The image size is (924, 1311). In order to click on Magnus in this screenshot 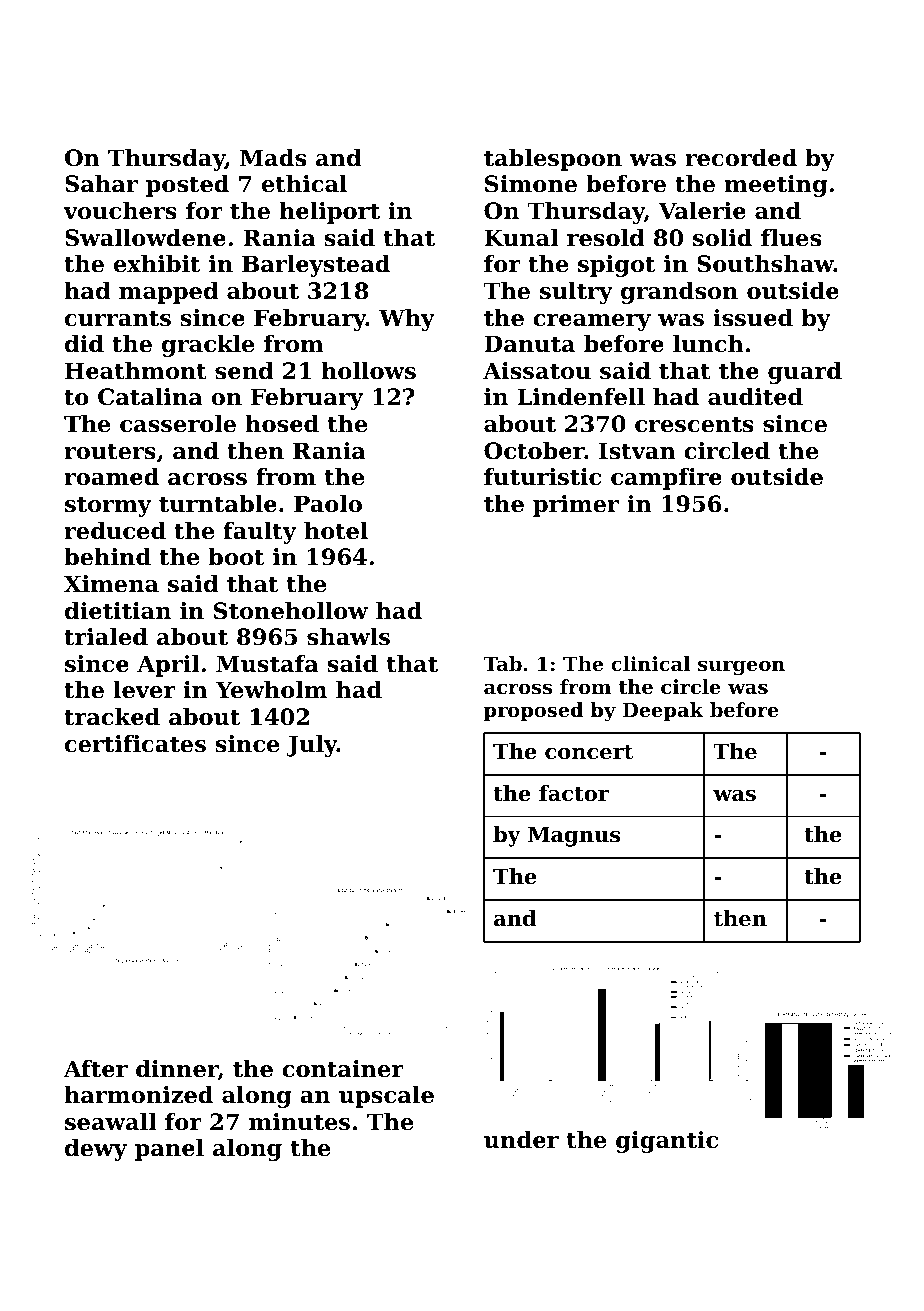, I will do `click(574, 836)`.
